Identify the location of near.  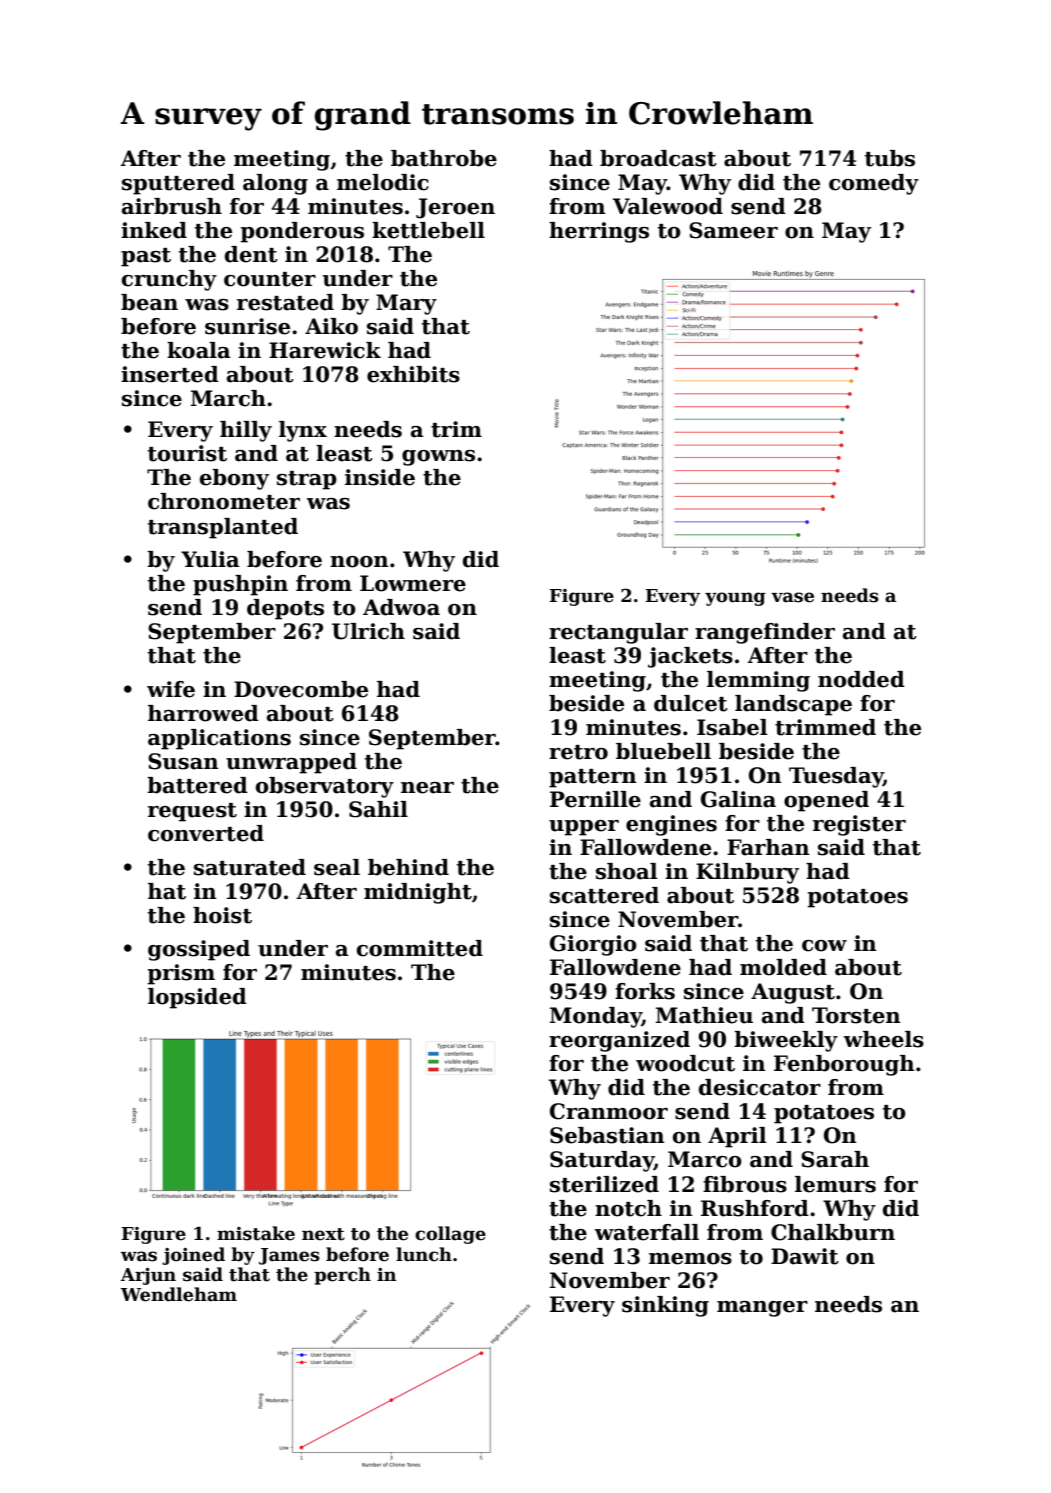
(427, 788).
